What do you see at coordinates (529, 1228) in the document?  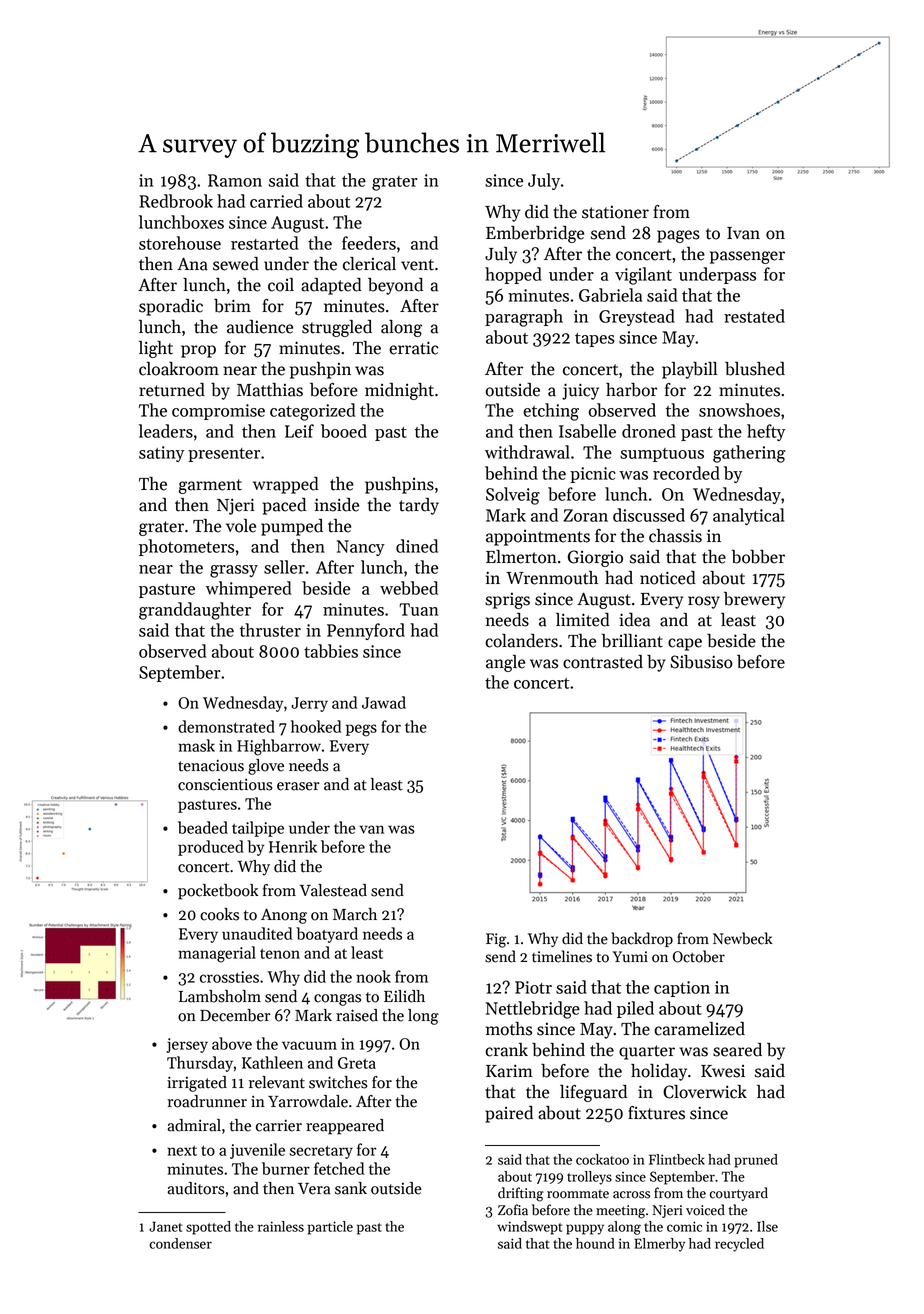 I see `windswept` at bounding box center [529, 1228].
